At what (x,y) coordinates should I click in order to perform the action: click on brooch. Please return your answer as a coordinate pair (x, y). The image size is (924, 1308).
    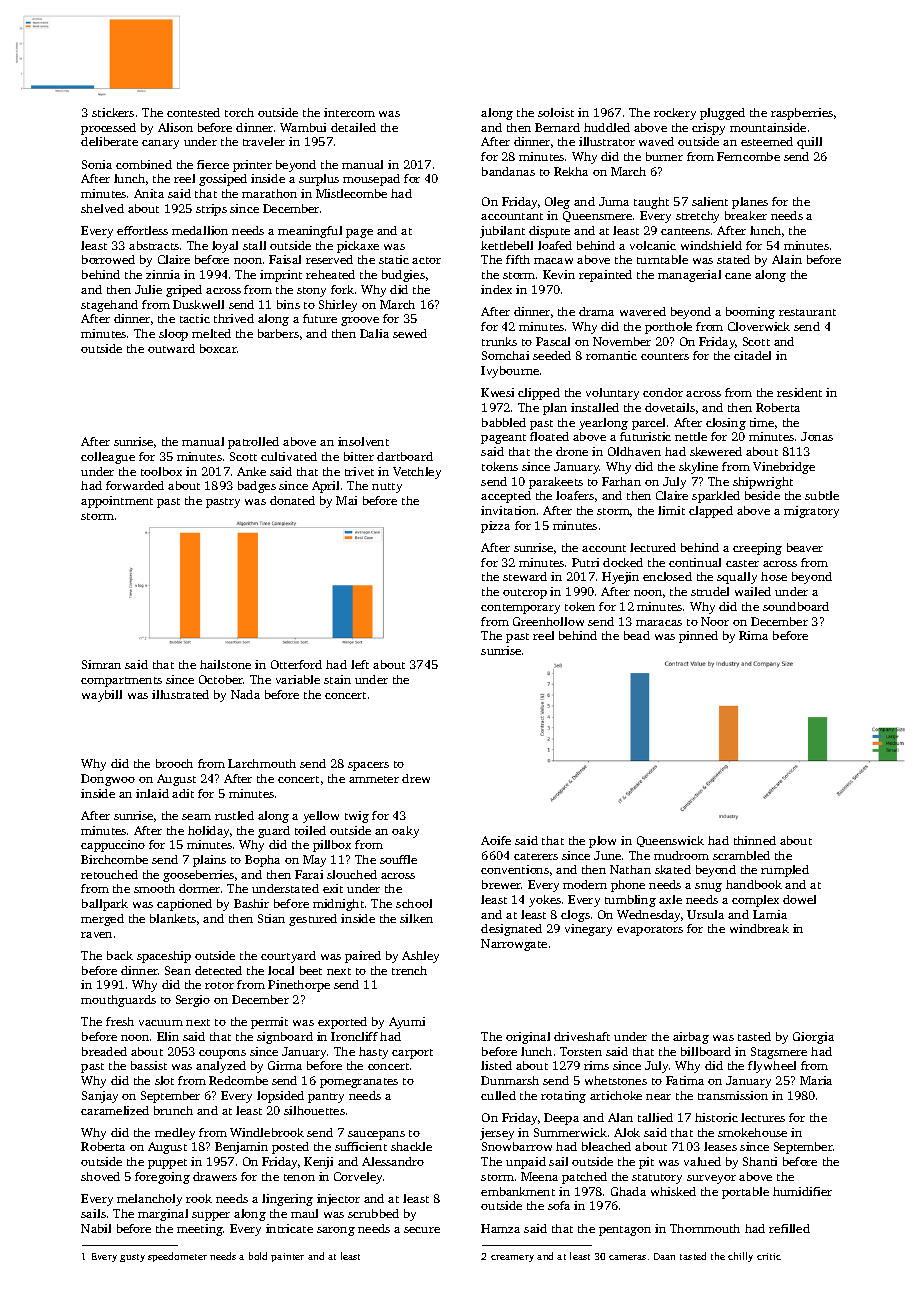
    Looking at the image, I should click on (174, 763).
